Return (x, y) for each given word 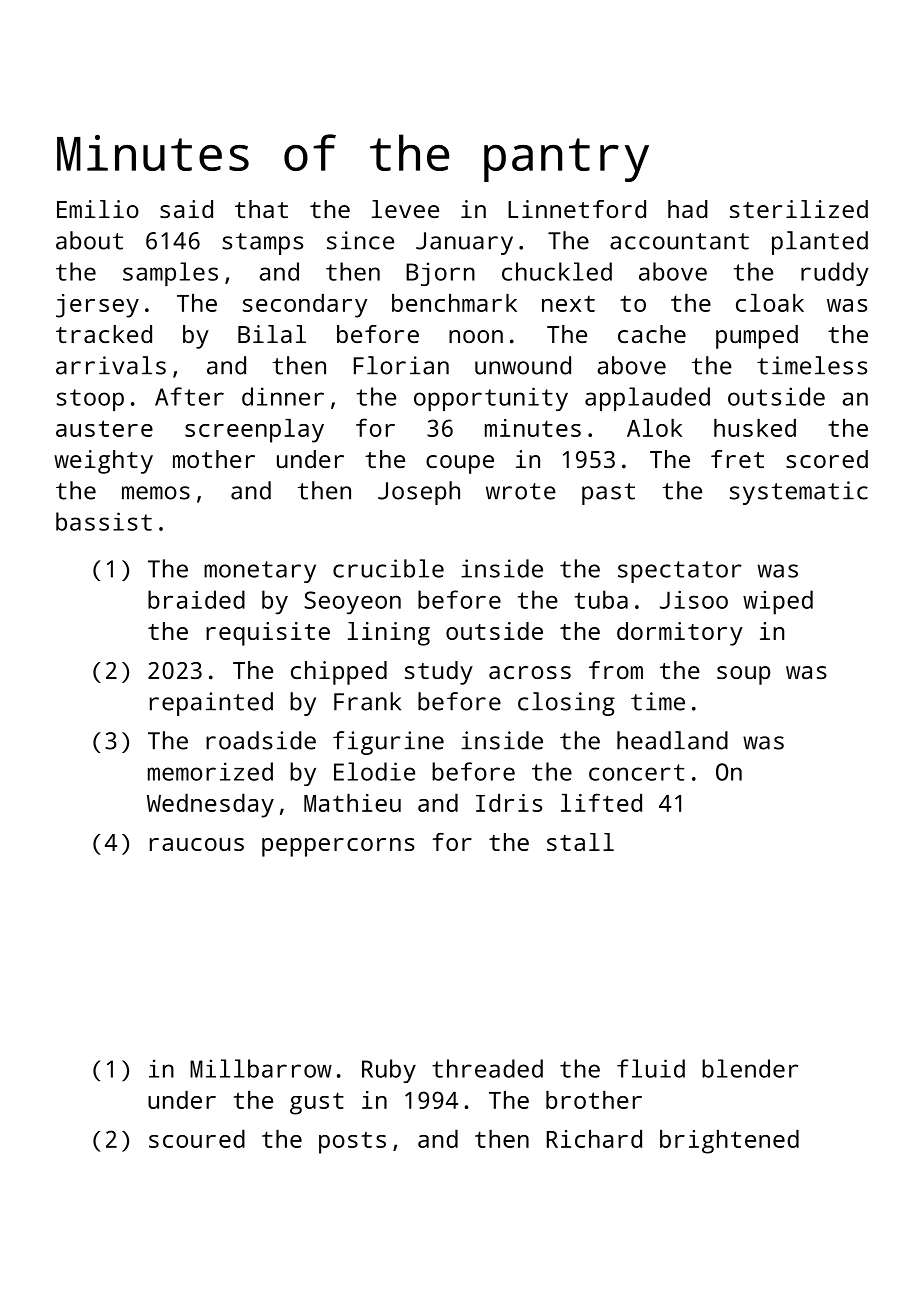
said (186, 209)
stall (580, 842)
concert (636, 772)
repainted (211, 704)
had (688, 209)
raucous (197, 844)
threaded (487, 1068)
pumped (757, 337)
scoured (197, 1139)
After (189, 396)
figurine (388, 743)
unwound (523, 365)
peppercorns (338, 847)
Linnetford (577, 209)
